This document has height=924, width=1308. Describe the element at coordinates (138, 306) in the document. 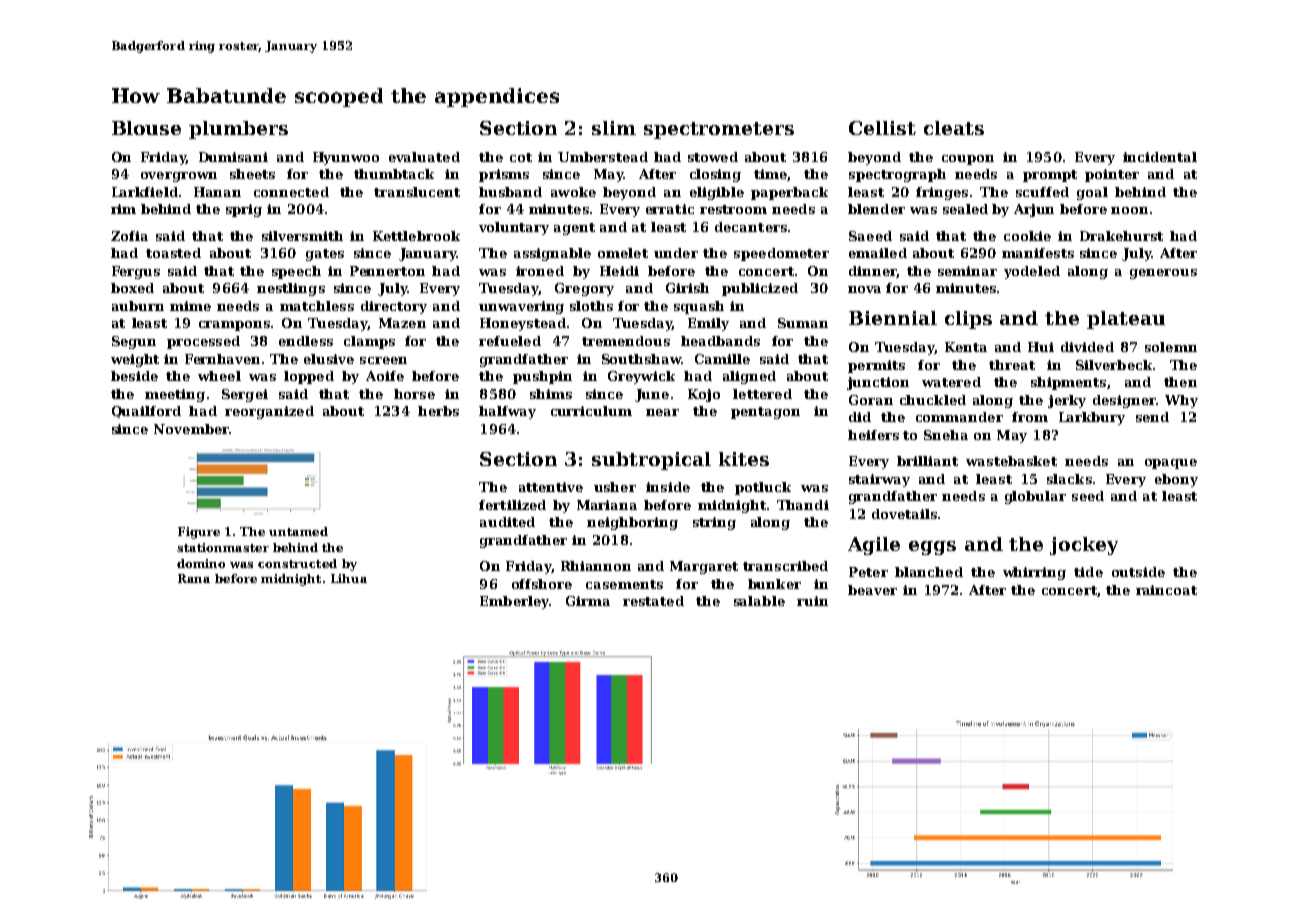

I see `auburn` at that location.
